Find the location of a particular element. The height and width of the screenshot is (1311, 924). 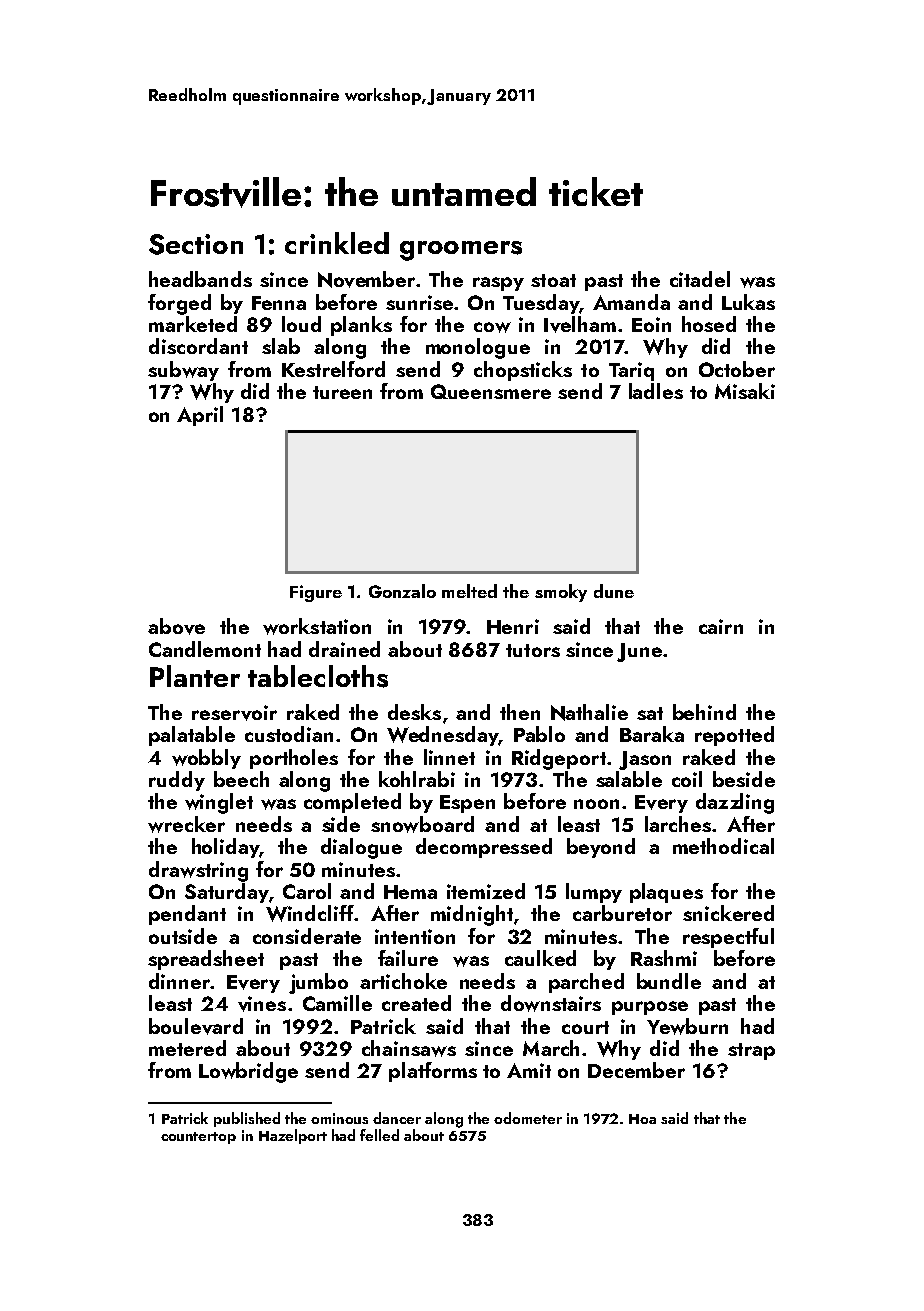

repotted is located at coordinates (734, 736).
